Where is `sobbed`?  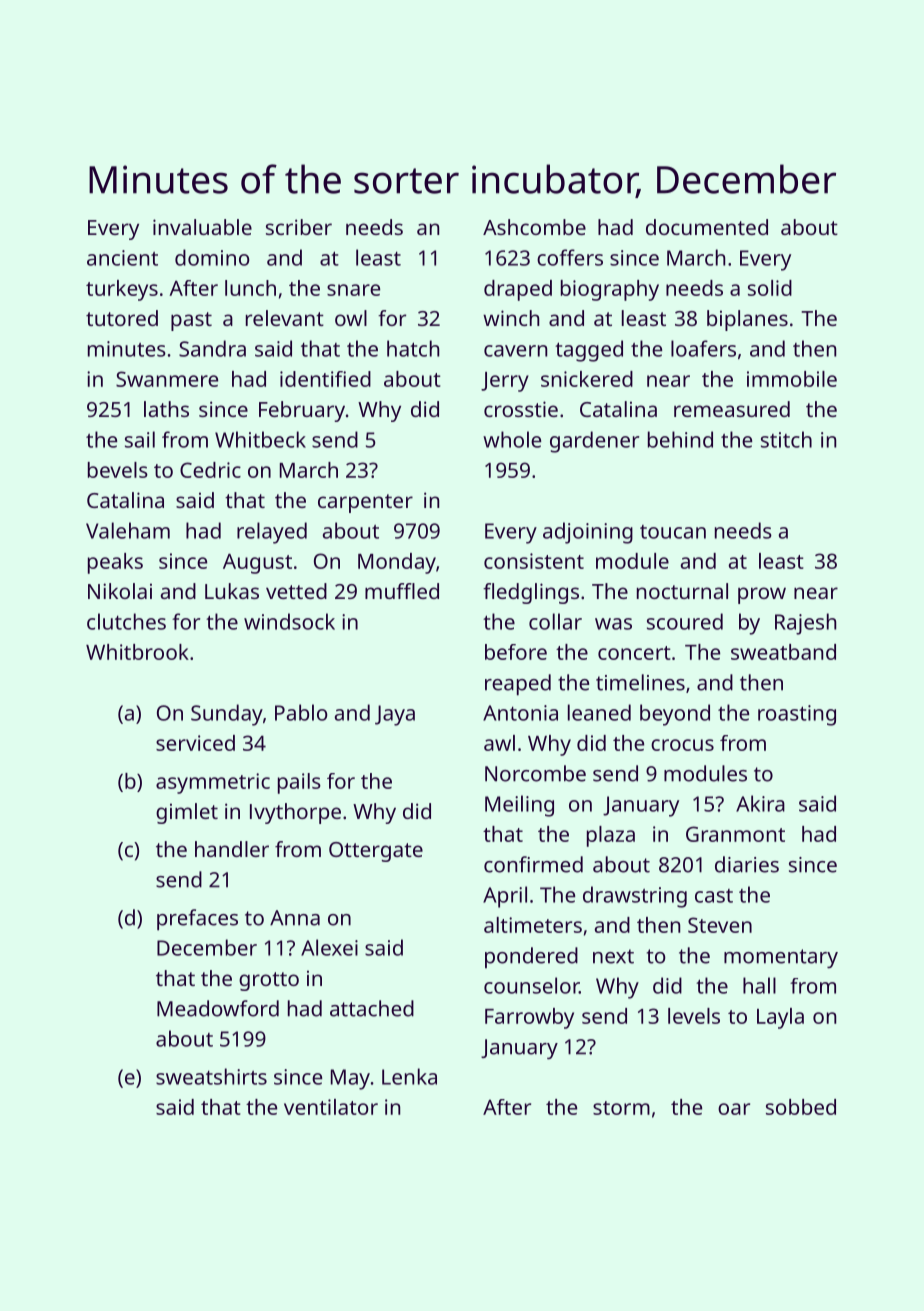
sobbed is located at coordinates (801, 1107).
